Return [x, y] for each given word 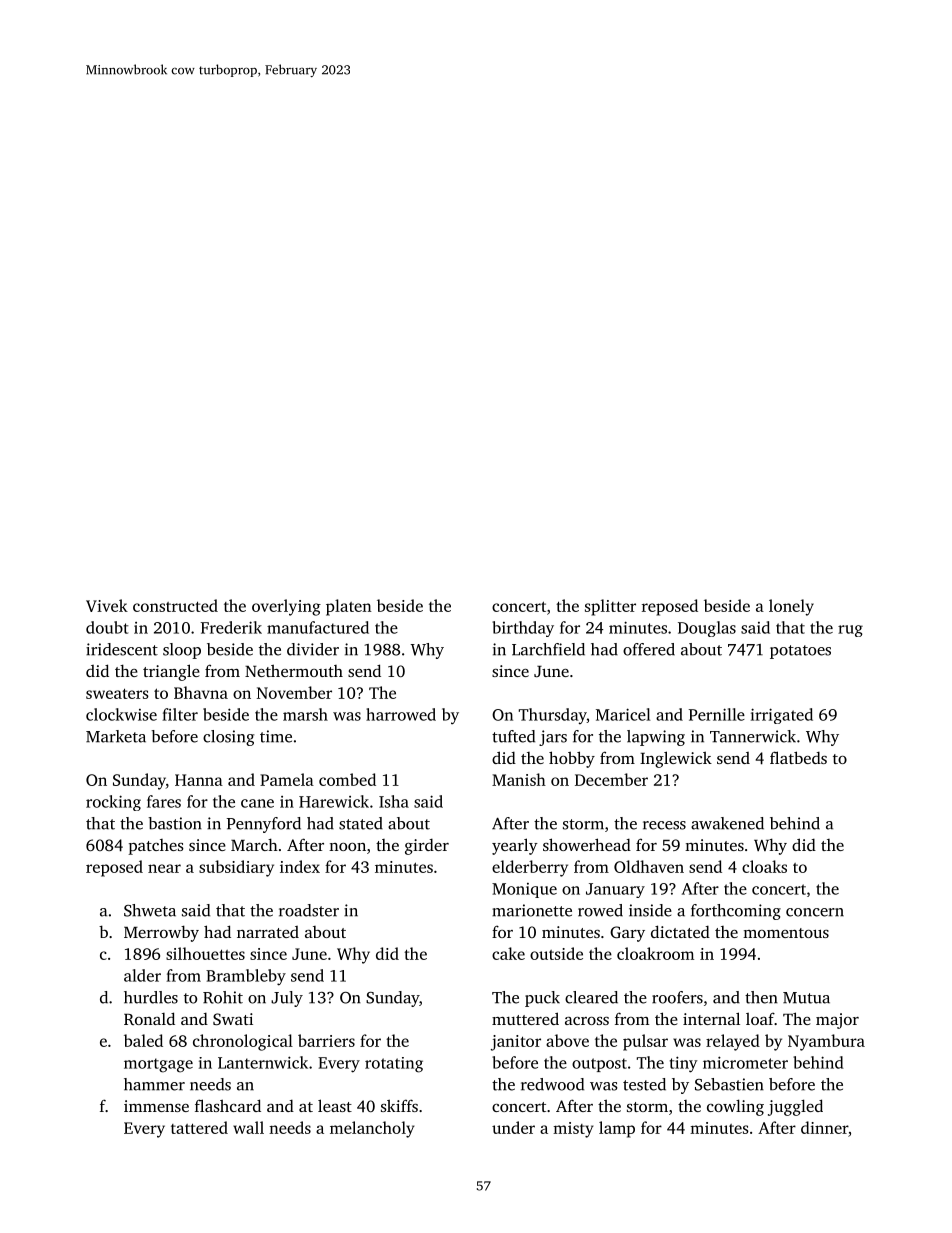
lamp [617, 1129]
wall [248, 1127]
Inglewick [676, 759]
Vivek [107, 605]
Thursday [553, 716]
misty [573, 1130]
